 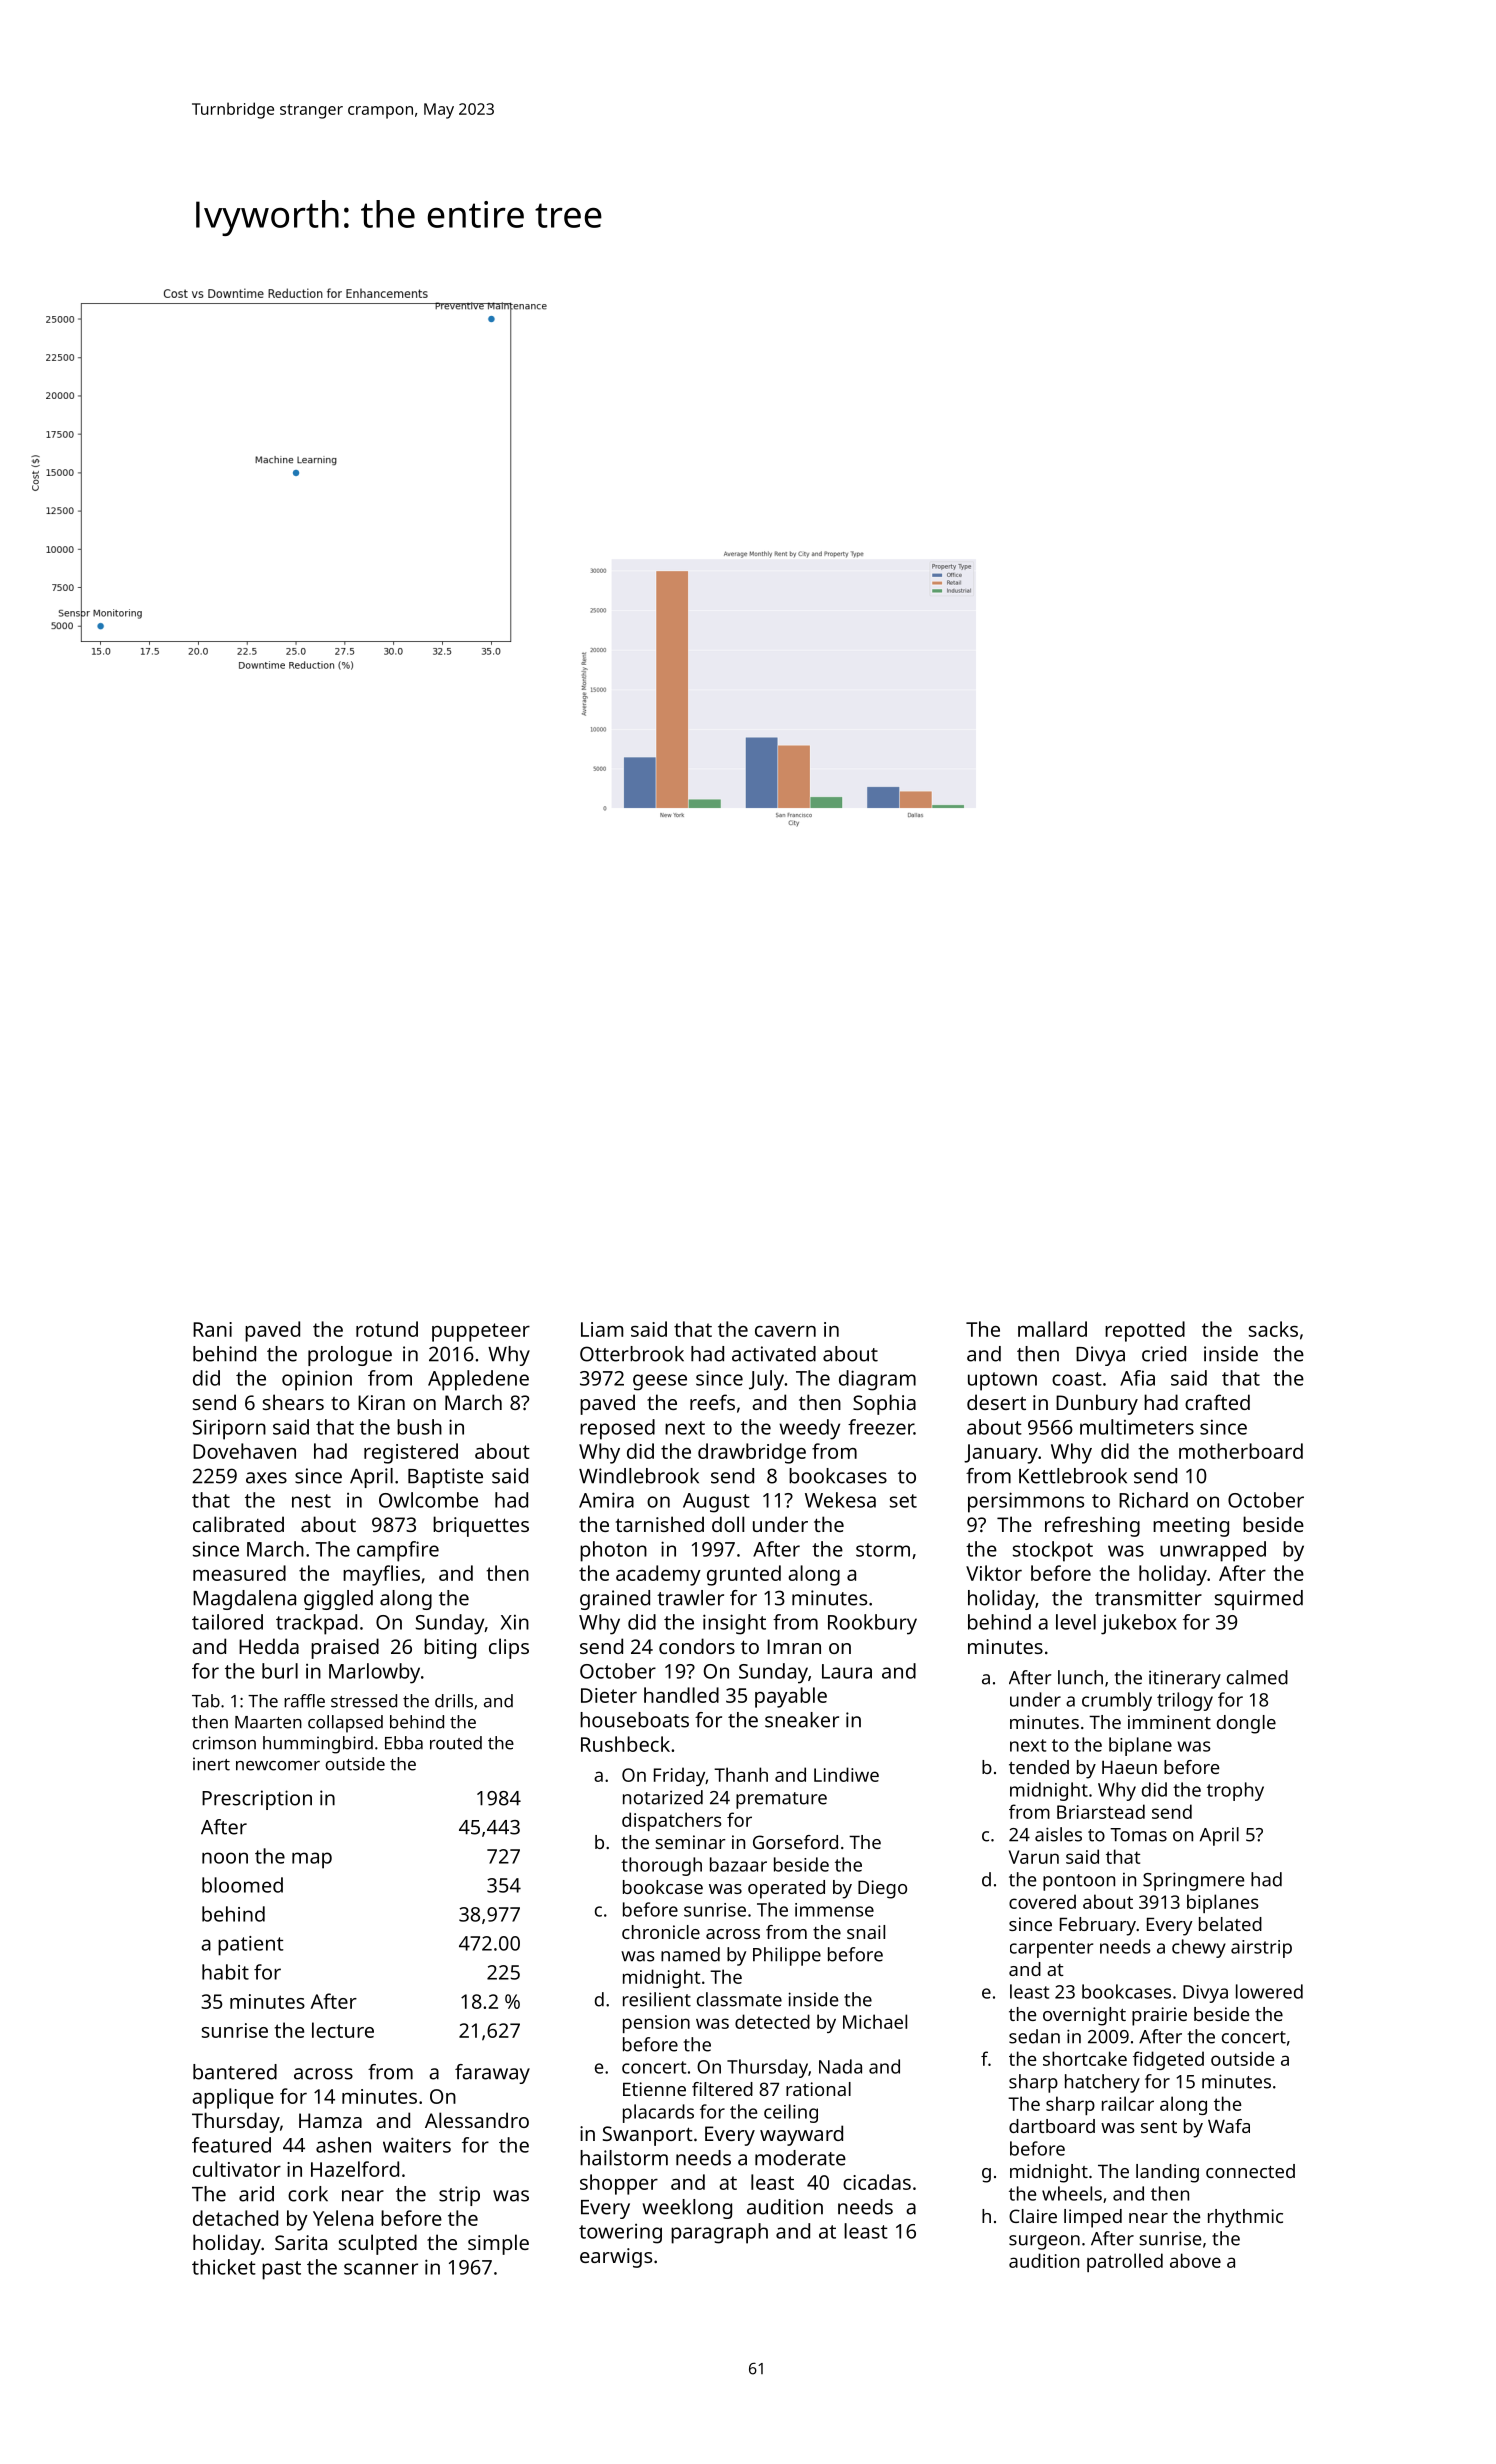 I want to click on reefs, so click(x=712, y=1402).
